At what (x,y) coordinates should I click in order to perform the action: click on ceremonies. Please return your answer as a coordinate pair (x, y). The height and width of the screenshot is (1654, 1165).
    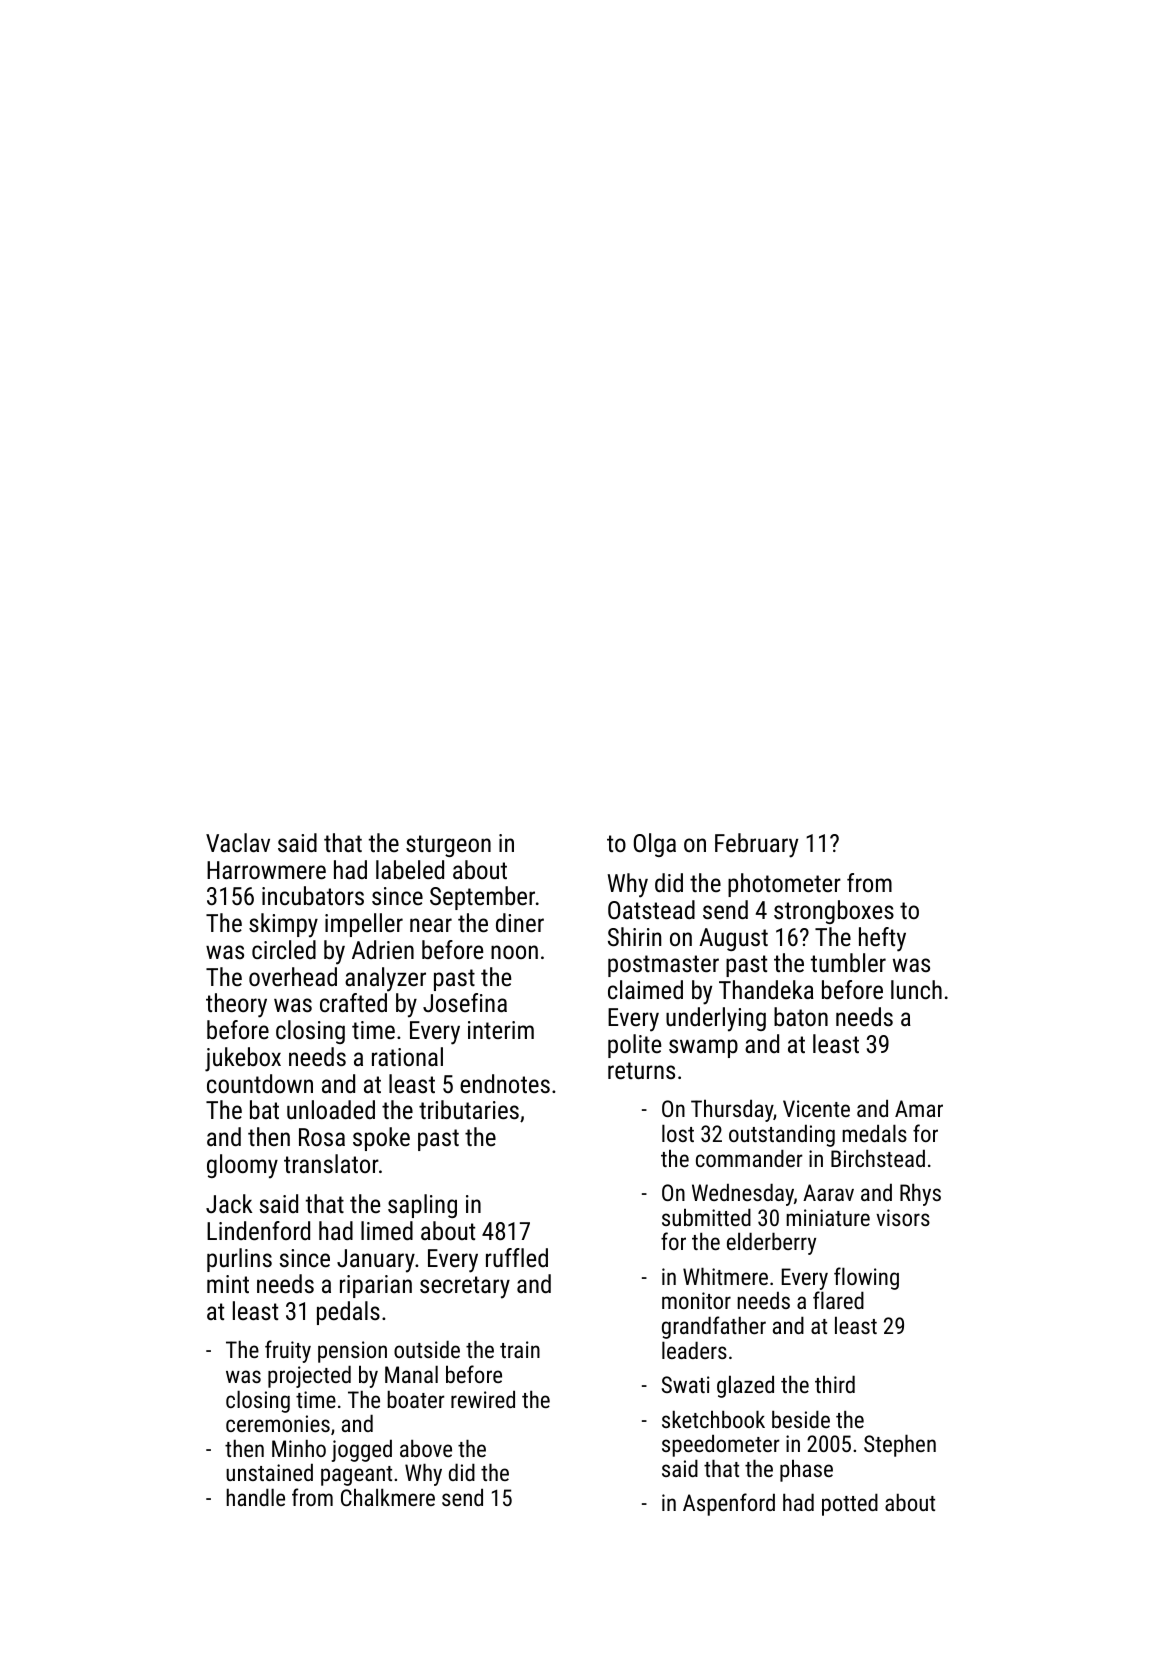
    Looking at the image, I should click on (278, 1423).
